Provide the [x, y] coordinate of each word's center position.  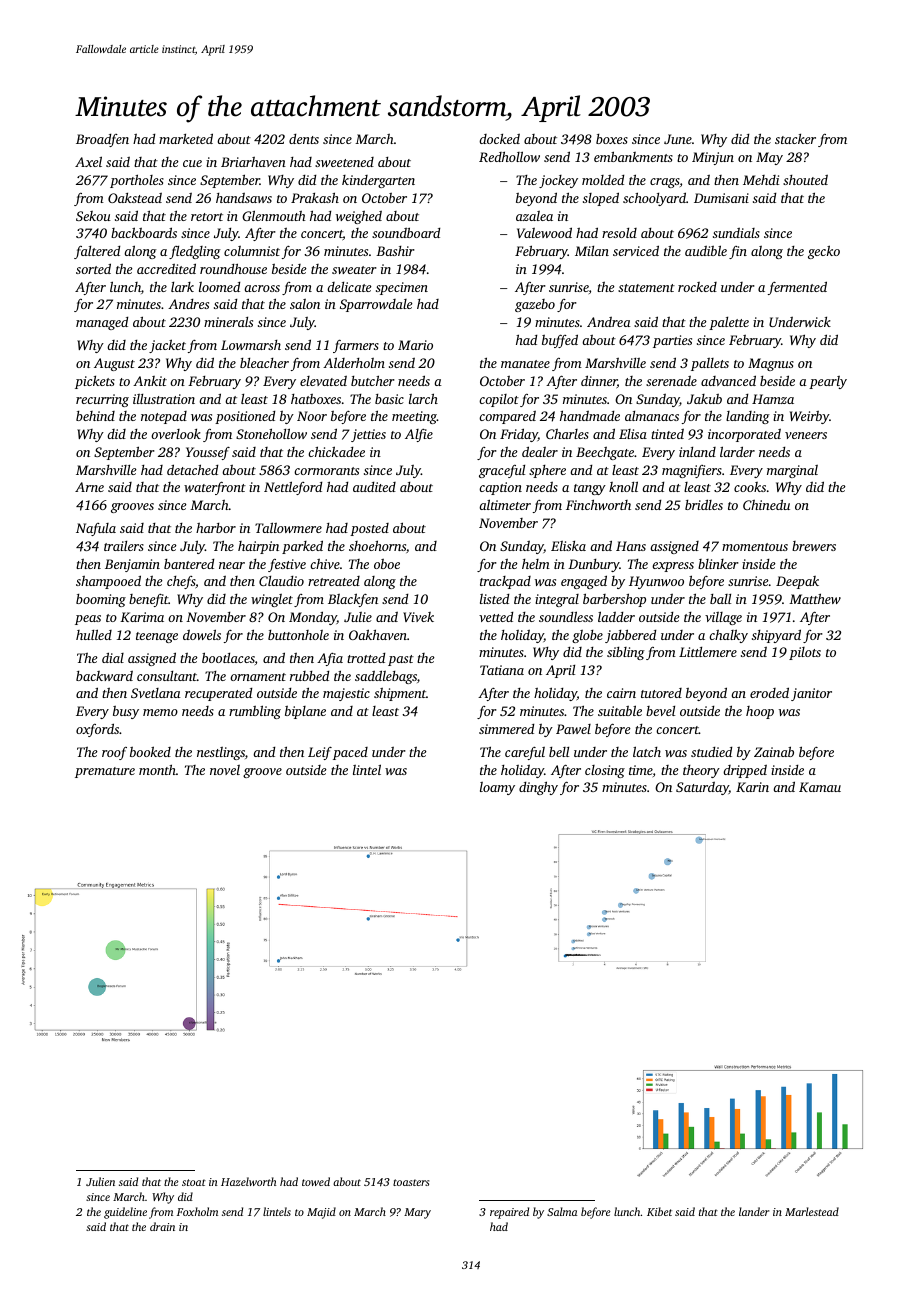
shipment [400, 694]
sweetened [344, 162]
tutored [661, 693]
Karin [752, 787]
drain [162, 1226]
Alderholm [354, 362]
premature [105, 772]
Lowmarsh [251, 345]
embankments [633, 156]
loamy [497, 788]
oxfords [97, 730]
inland [697, 452]
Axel [88, 161]
